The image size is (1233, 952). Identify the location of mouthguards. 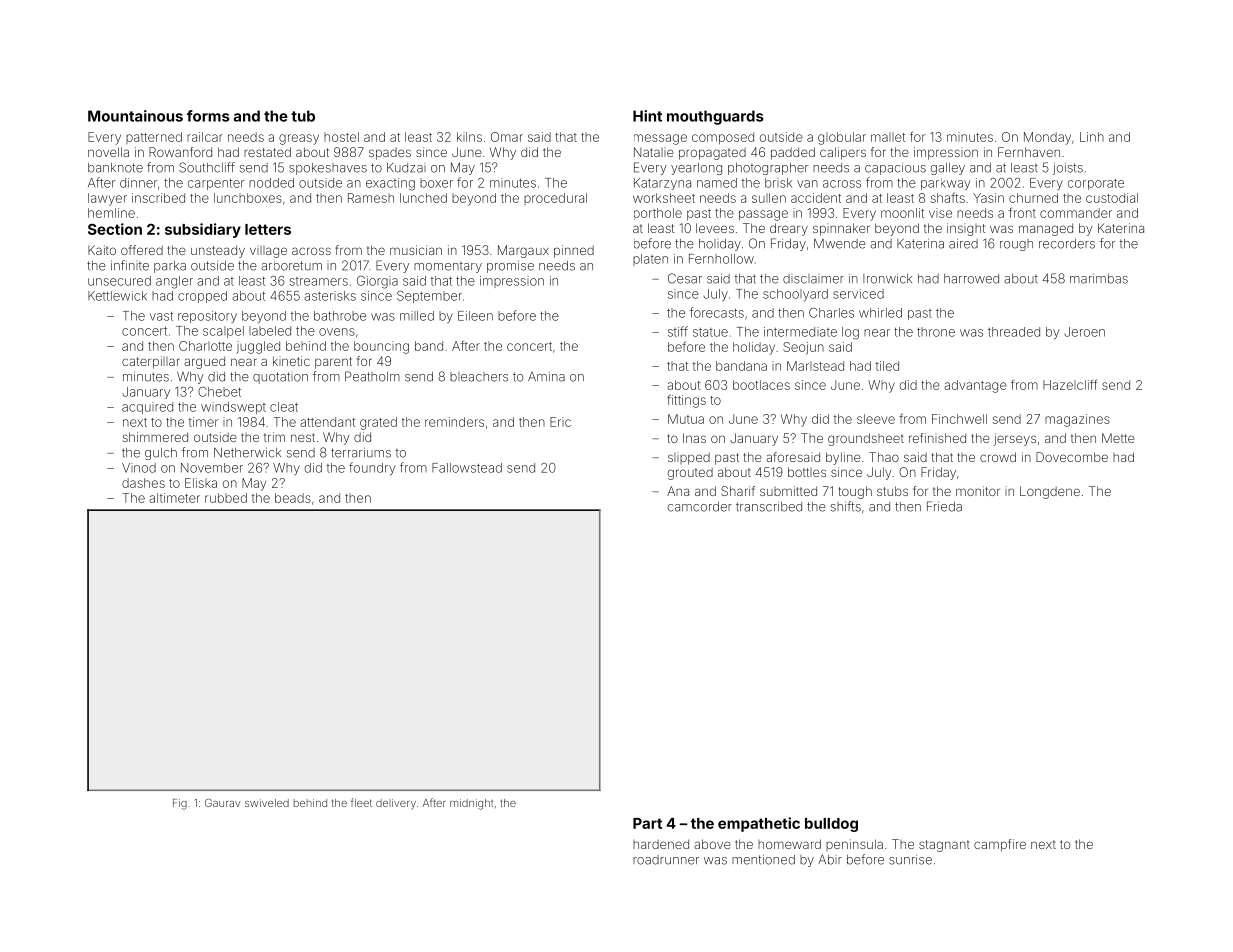
(715, 117).
